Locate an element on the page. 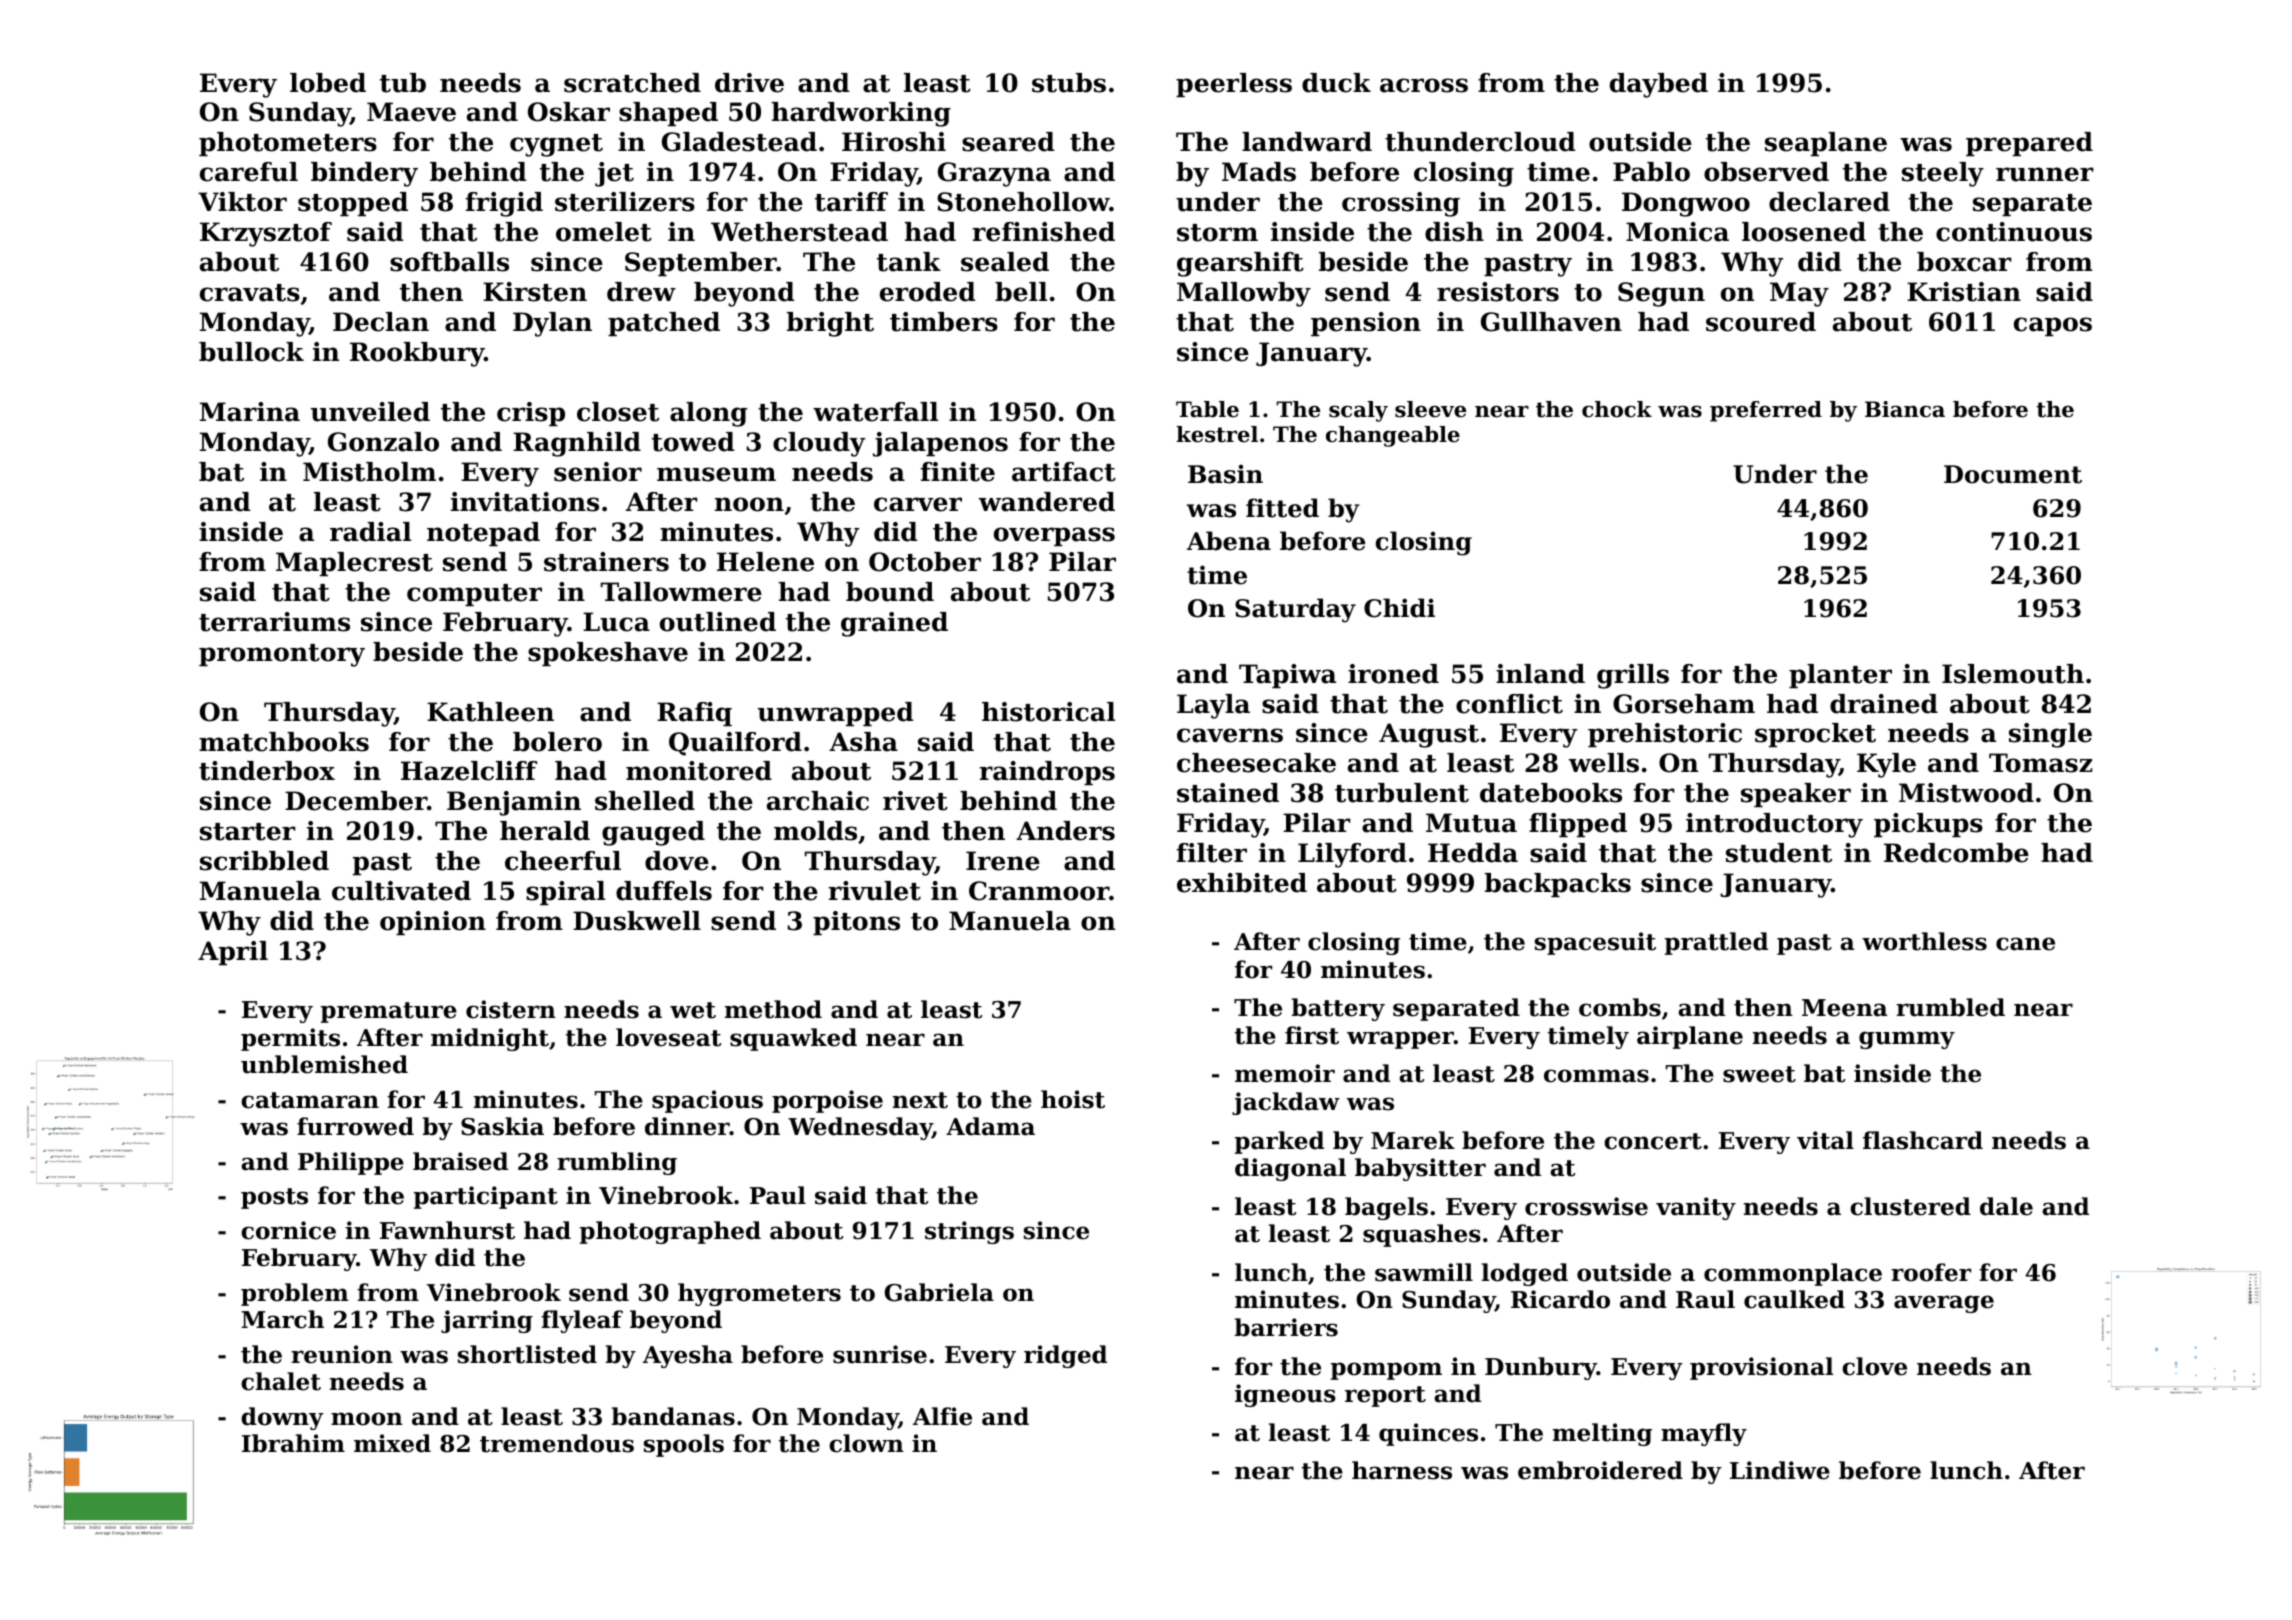 This page has width=2292, height=1620. permits is located at coordinates (290, 1039).
